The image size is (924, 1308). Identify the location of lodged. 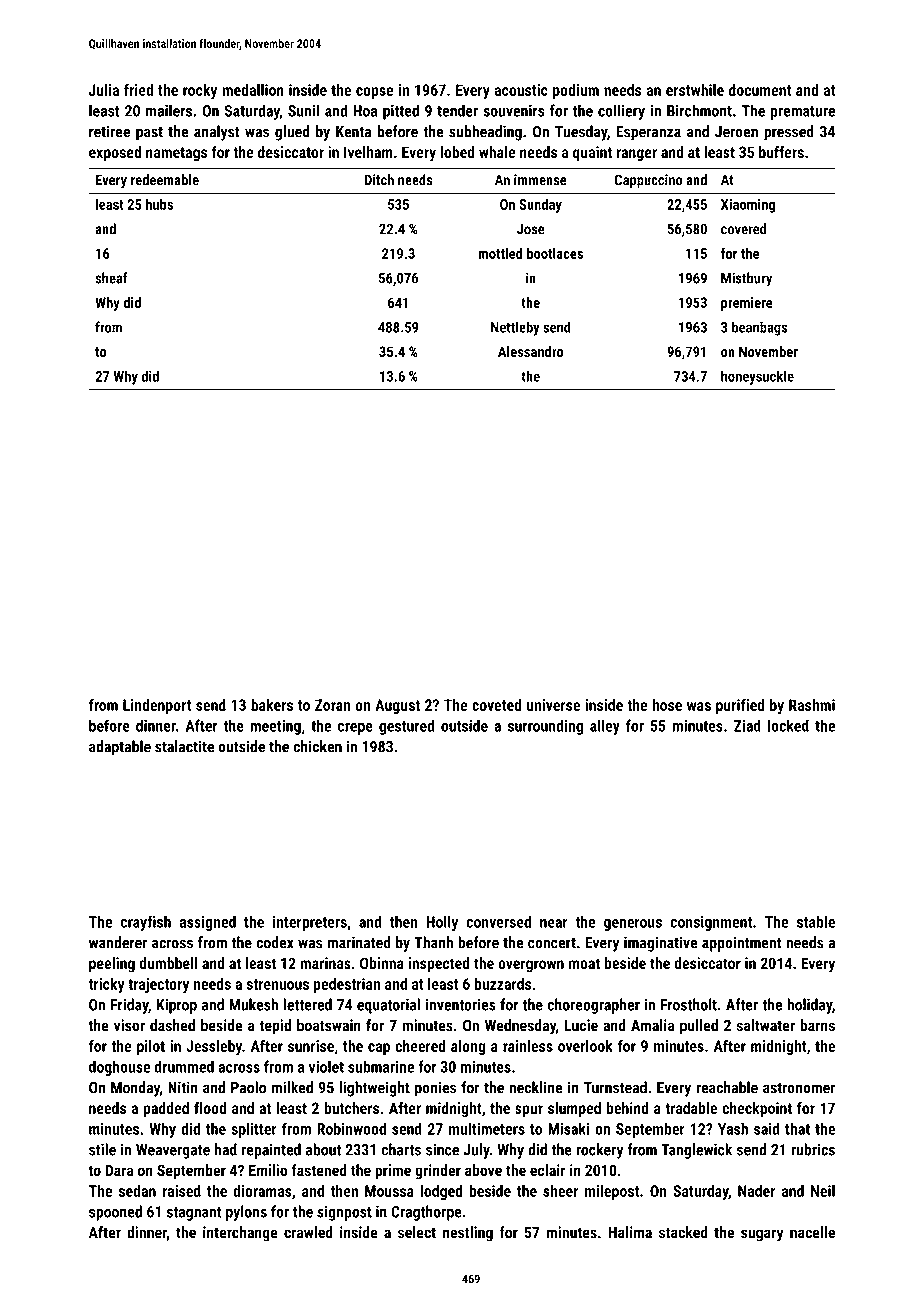
(442, 1192).
